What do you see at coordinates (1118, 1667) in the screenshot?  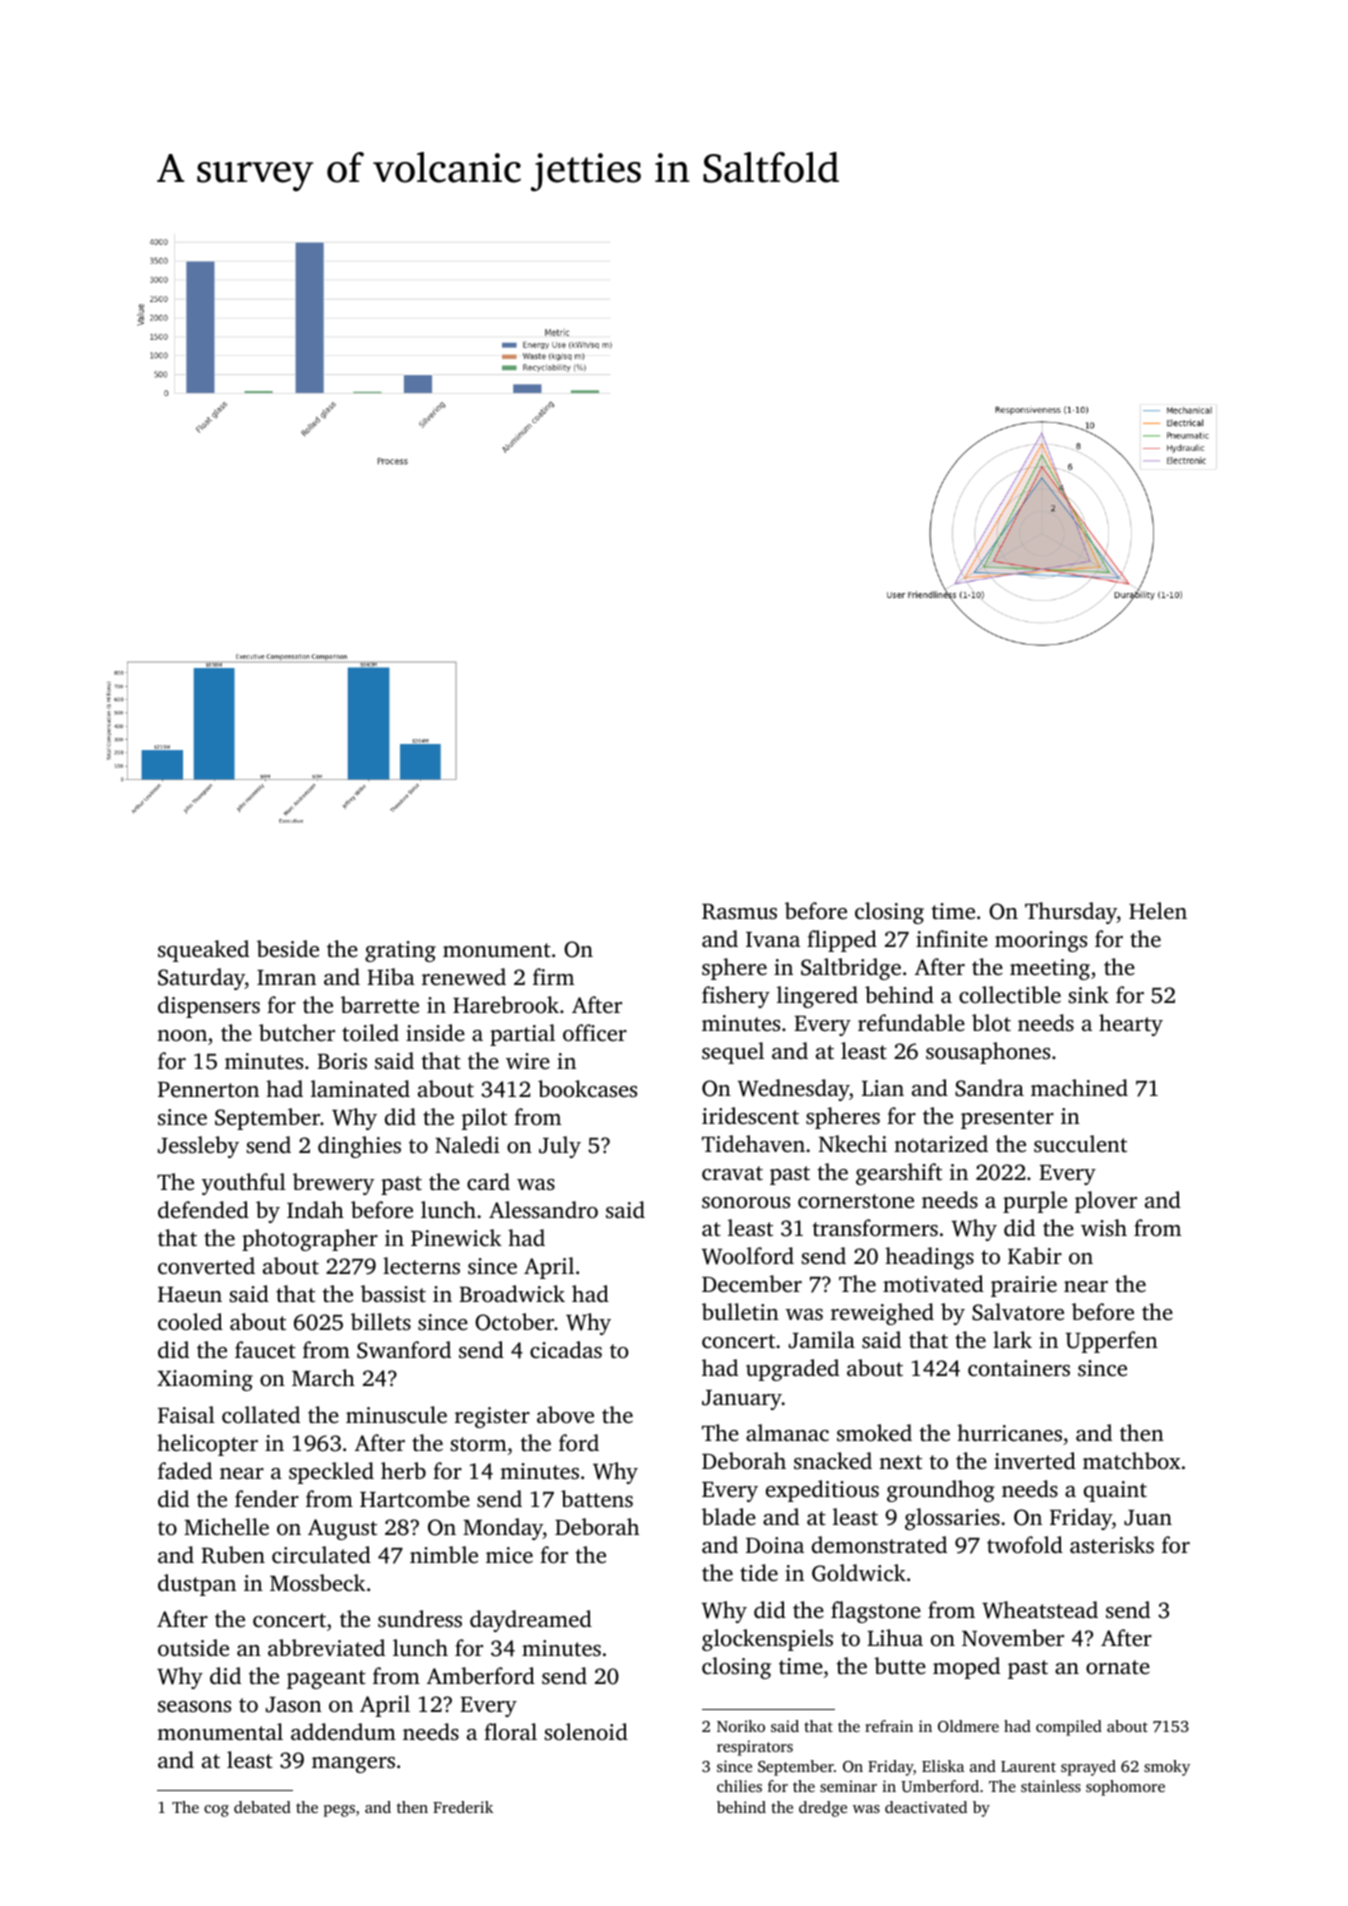 I see `ornate` at bounding box center [1118, 1667].
